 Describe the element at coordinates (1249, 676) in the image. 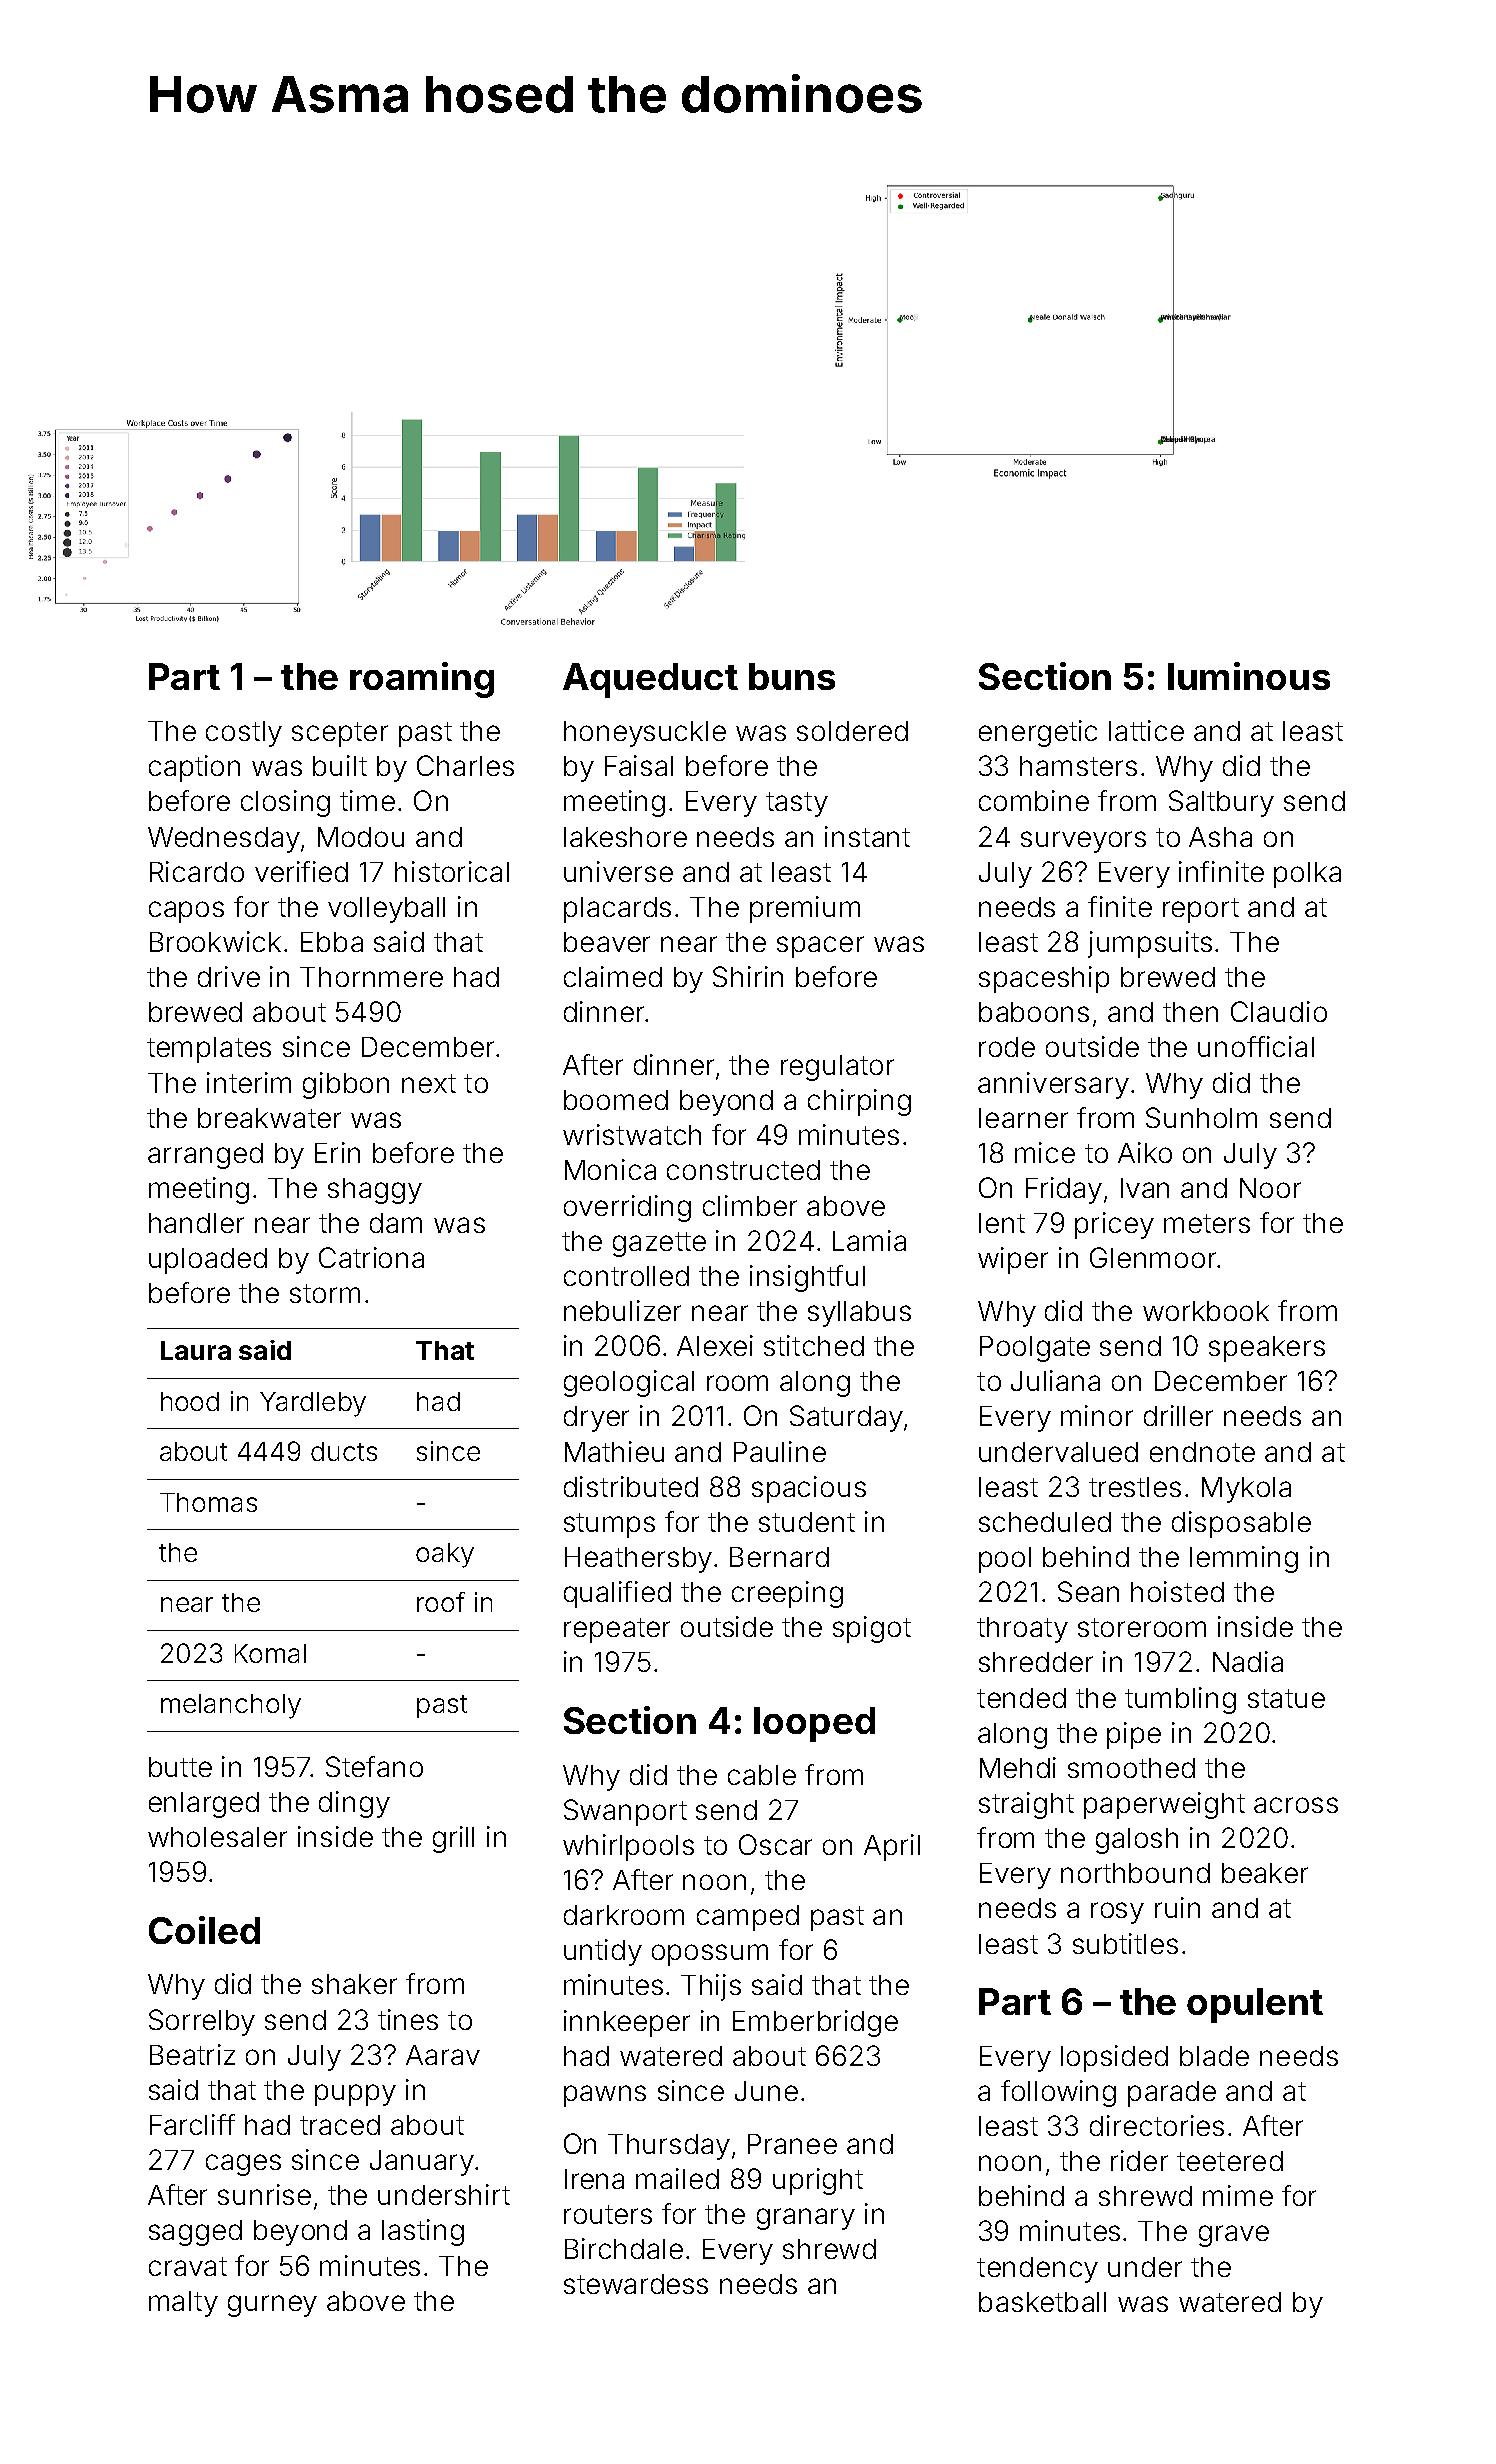

I see `luminous` at that location.
